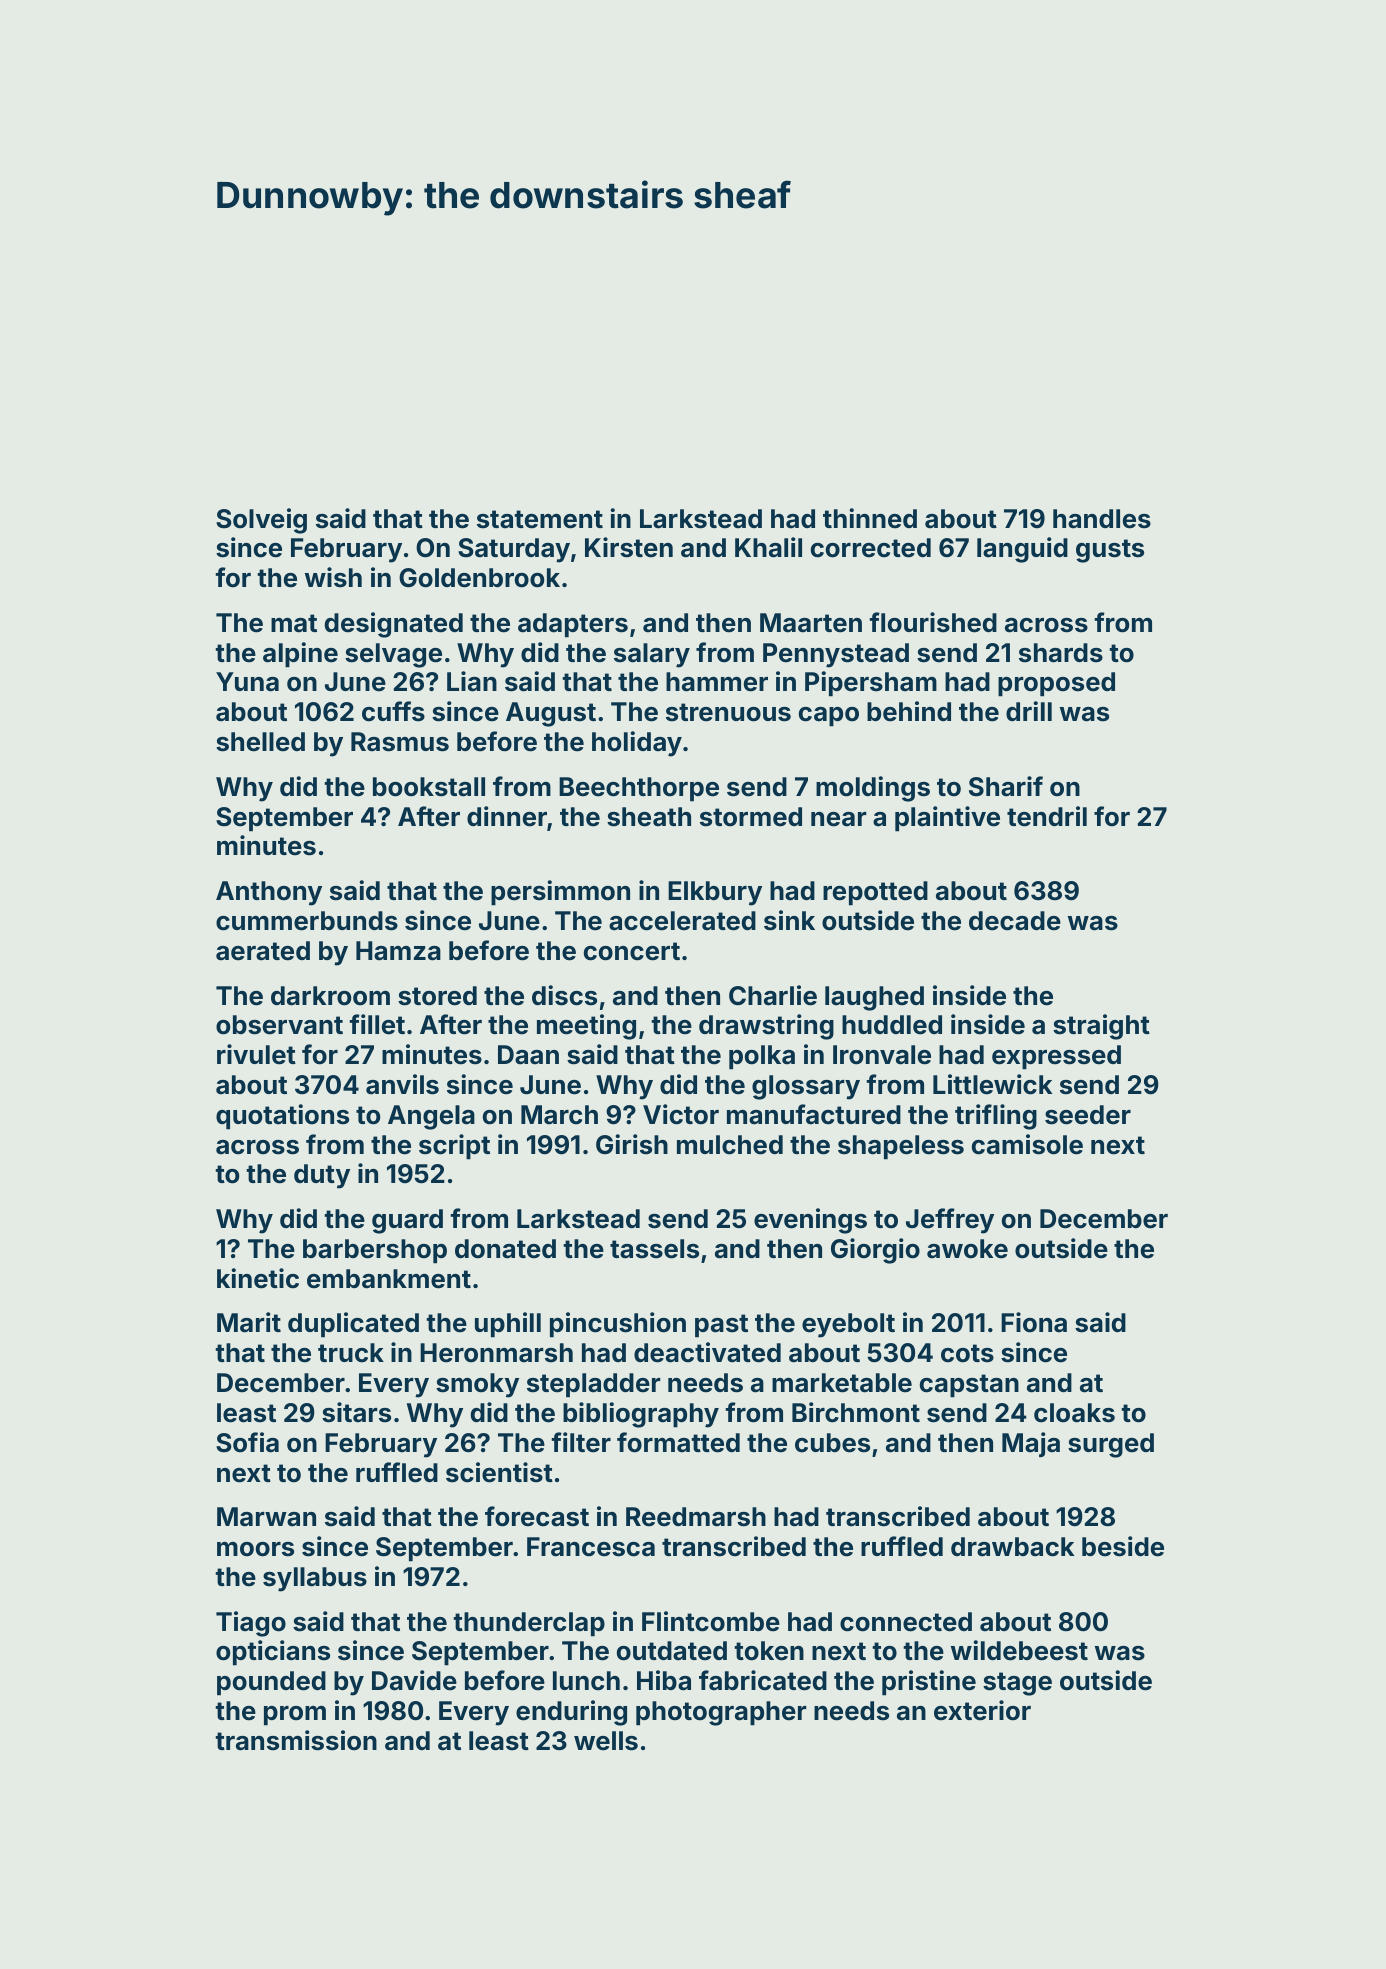 The width and height of the screenshot is (1386, 1969). Describe the element at coordinates (258, 1278) in the screenshot. I see `kinetic` at that location.
